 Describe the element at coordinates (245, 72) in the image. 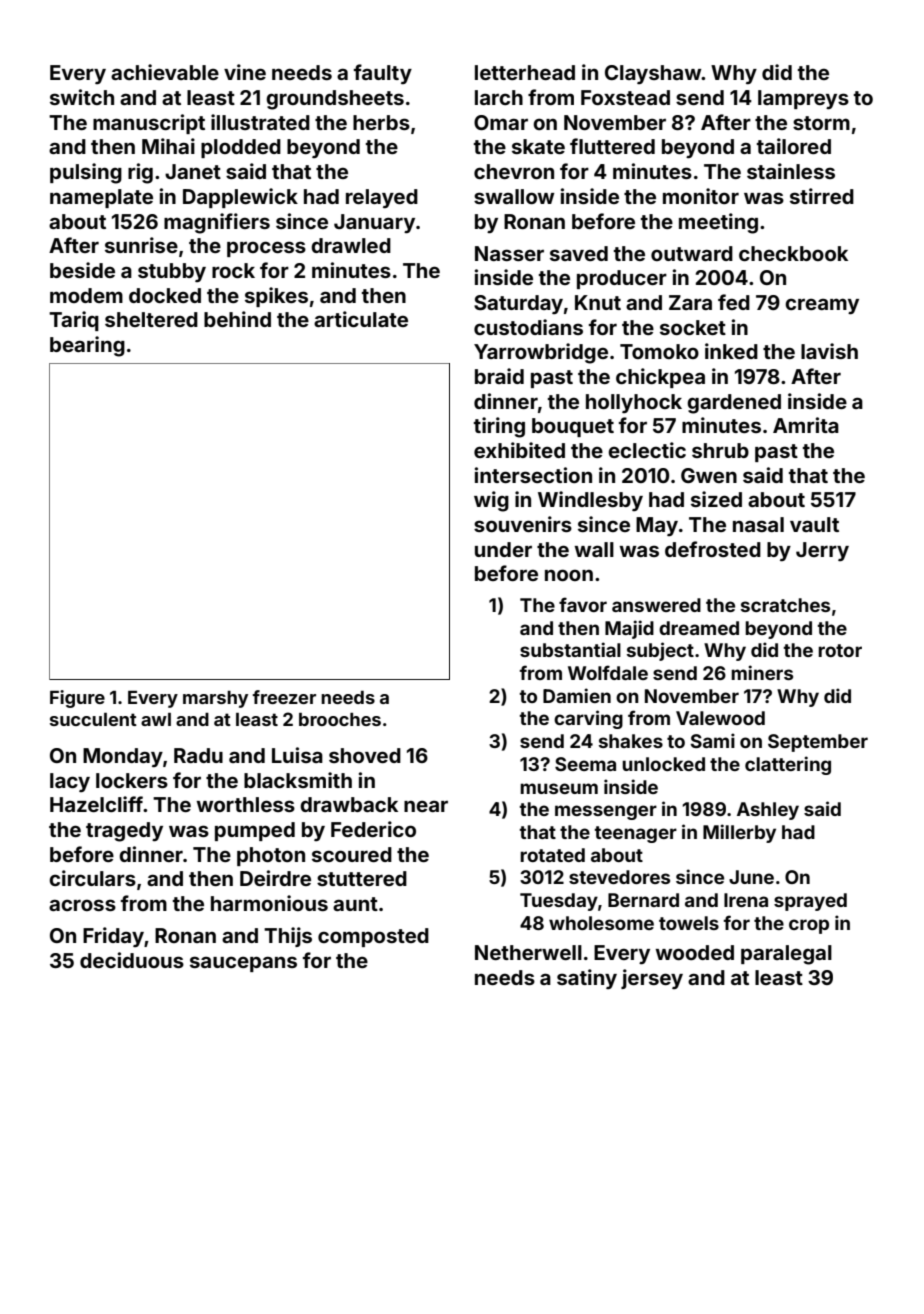

I see `vine` at that location.
